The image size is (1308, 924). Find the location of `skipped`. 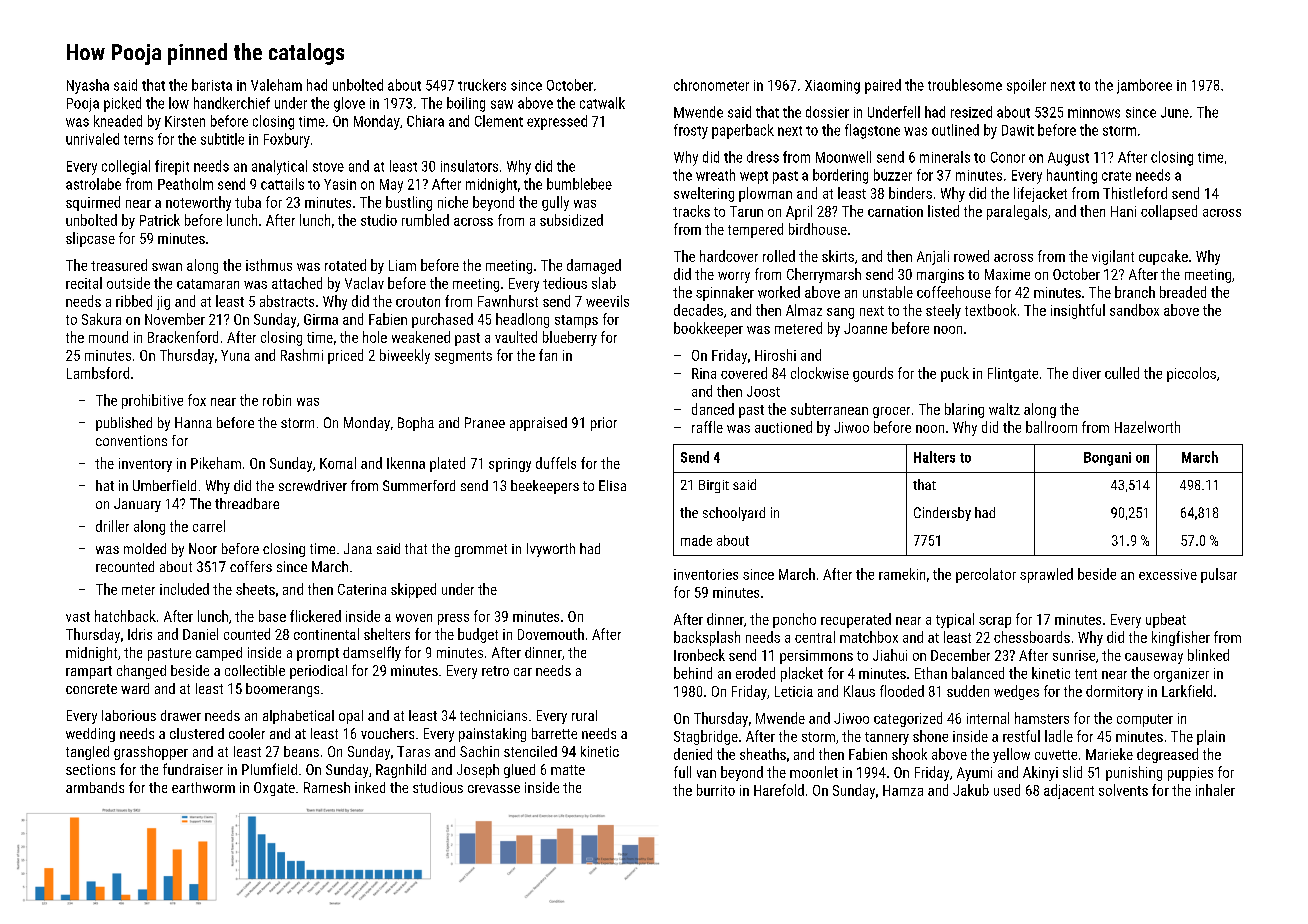

skipped is located at coordinates (413, 590).
